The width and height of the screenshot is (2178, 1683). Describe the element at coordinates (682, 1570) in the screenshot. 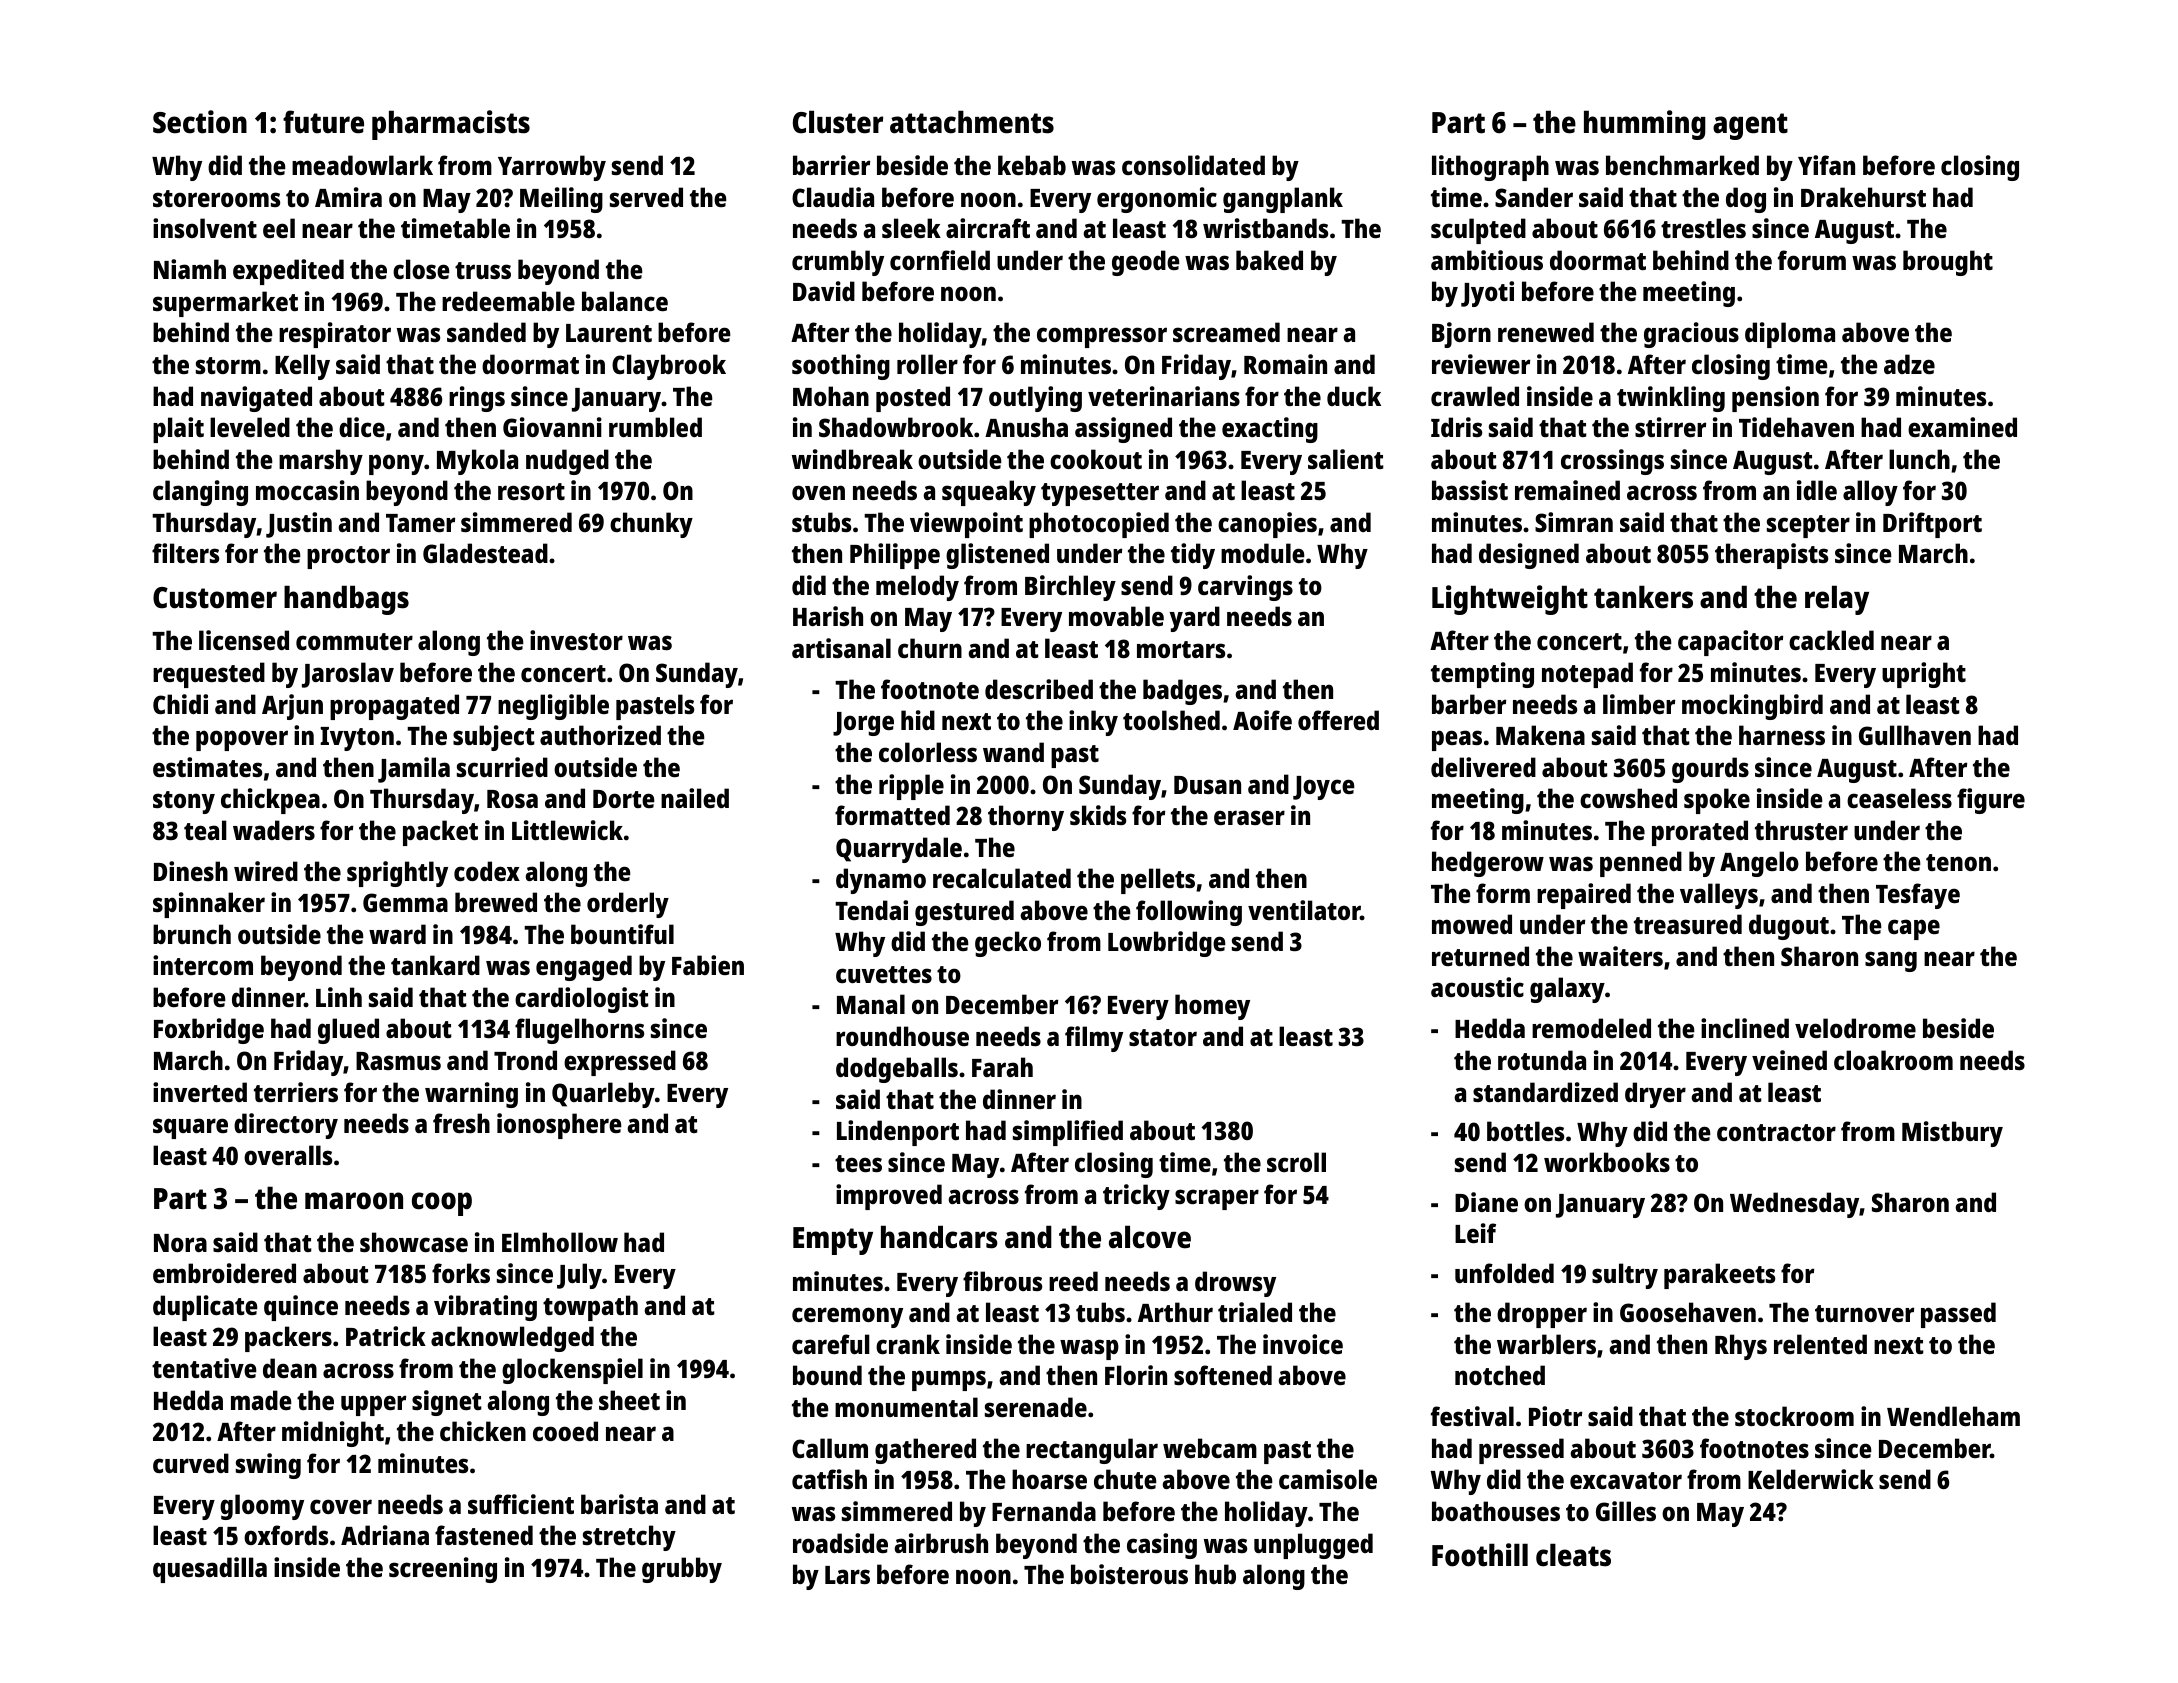

I see `grubby` at that location.
